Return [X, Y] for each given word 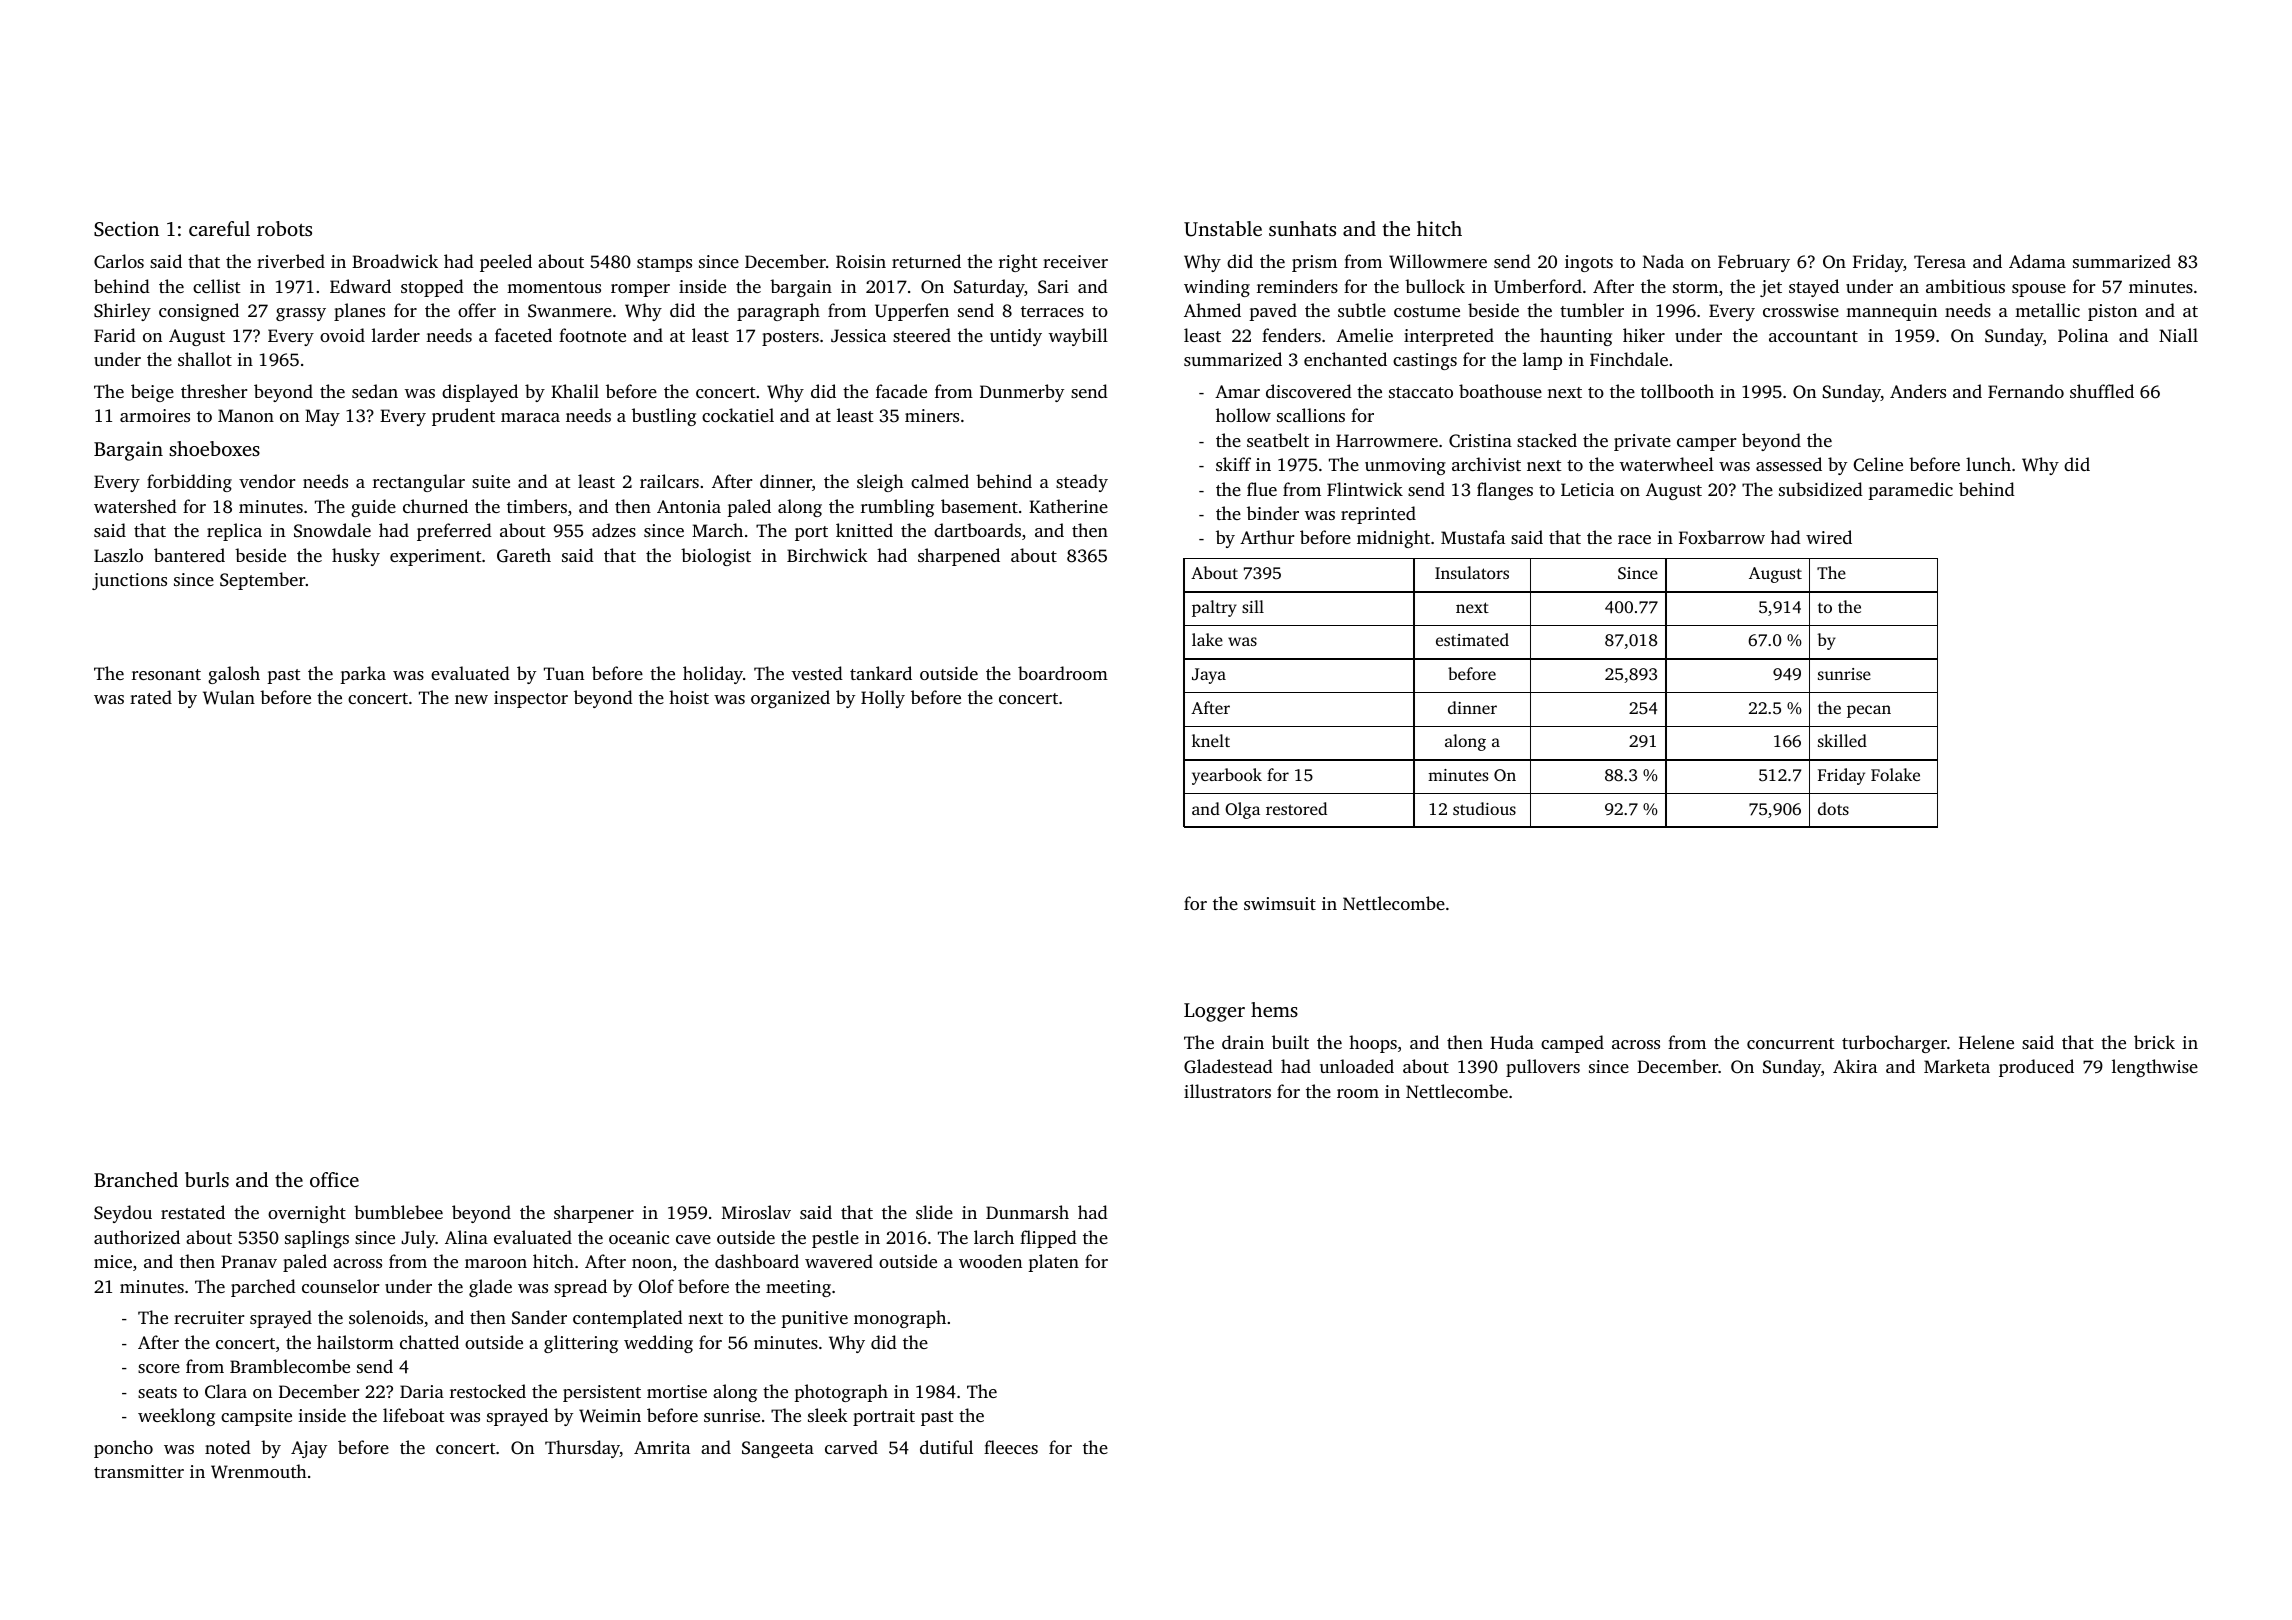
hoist [689, 697]
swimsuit [1280, 903]
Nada [1663, 261]
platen [1053, 1263]
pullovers [1543, 1068]
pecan [1869, 711]
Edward [360, 286]
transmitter [139, 1471]
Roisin [861, 262]
